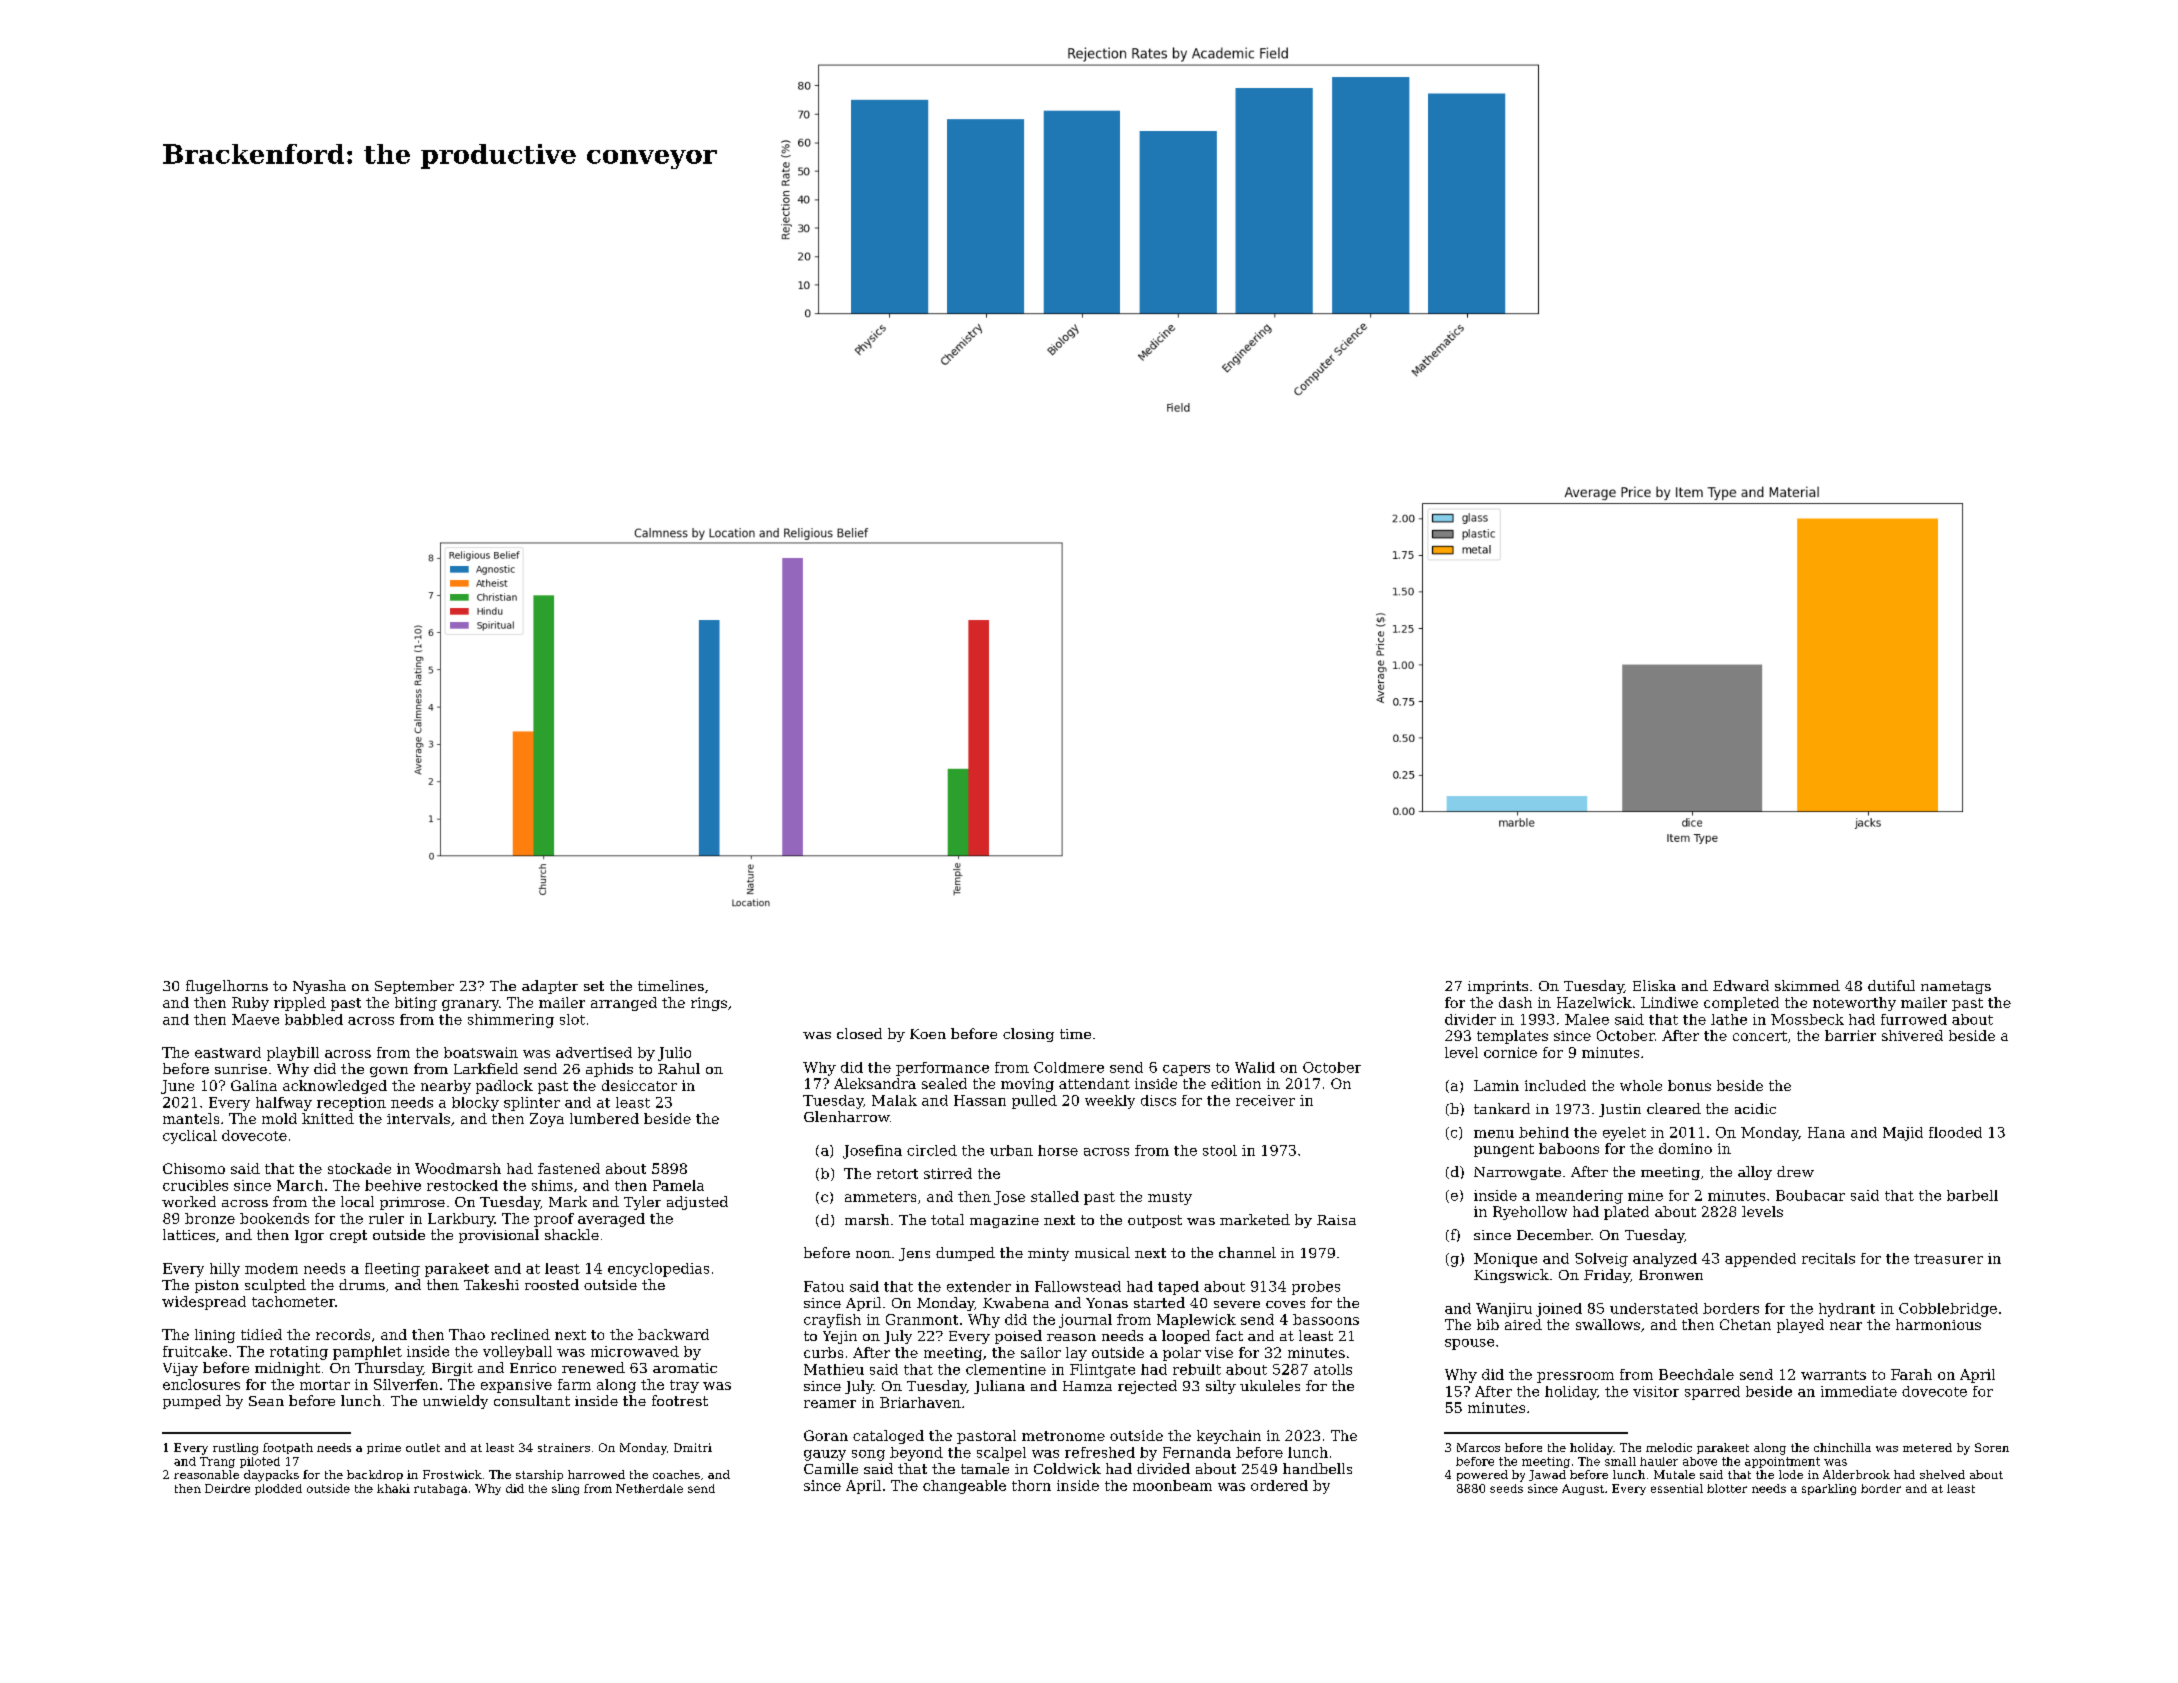 The width and height of the screenshot is (2178, 1683). I want to click on metered, so click(1927, 1447).
